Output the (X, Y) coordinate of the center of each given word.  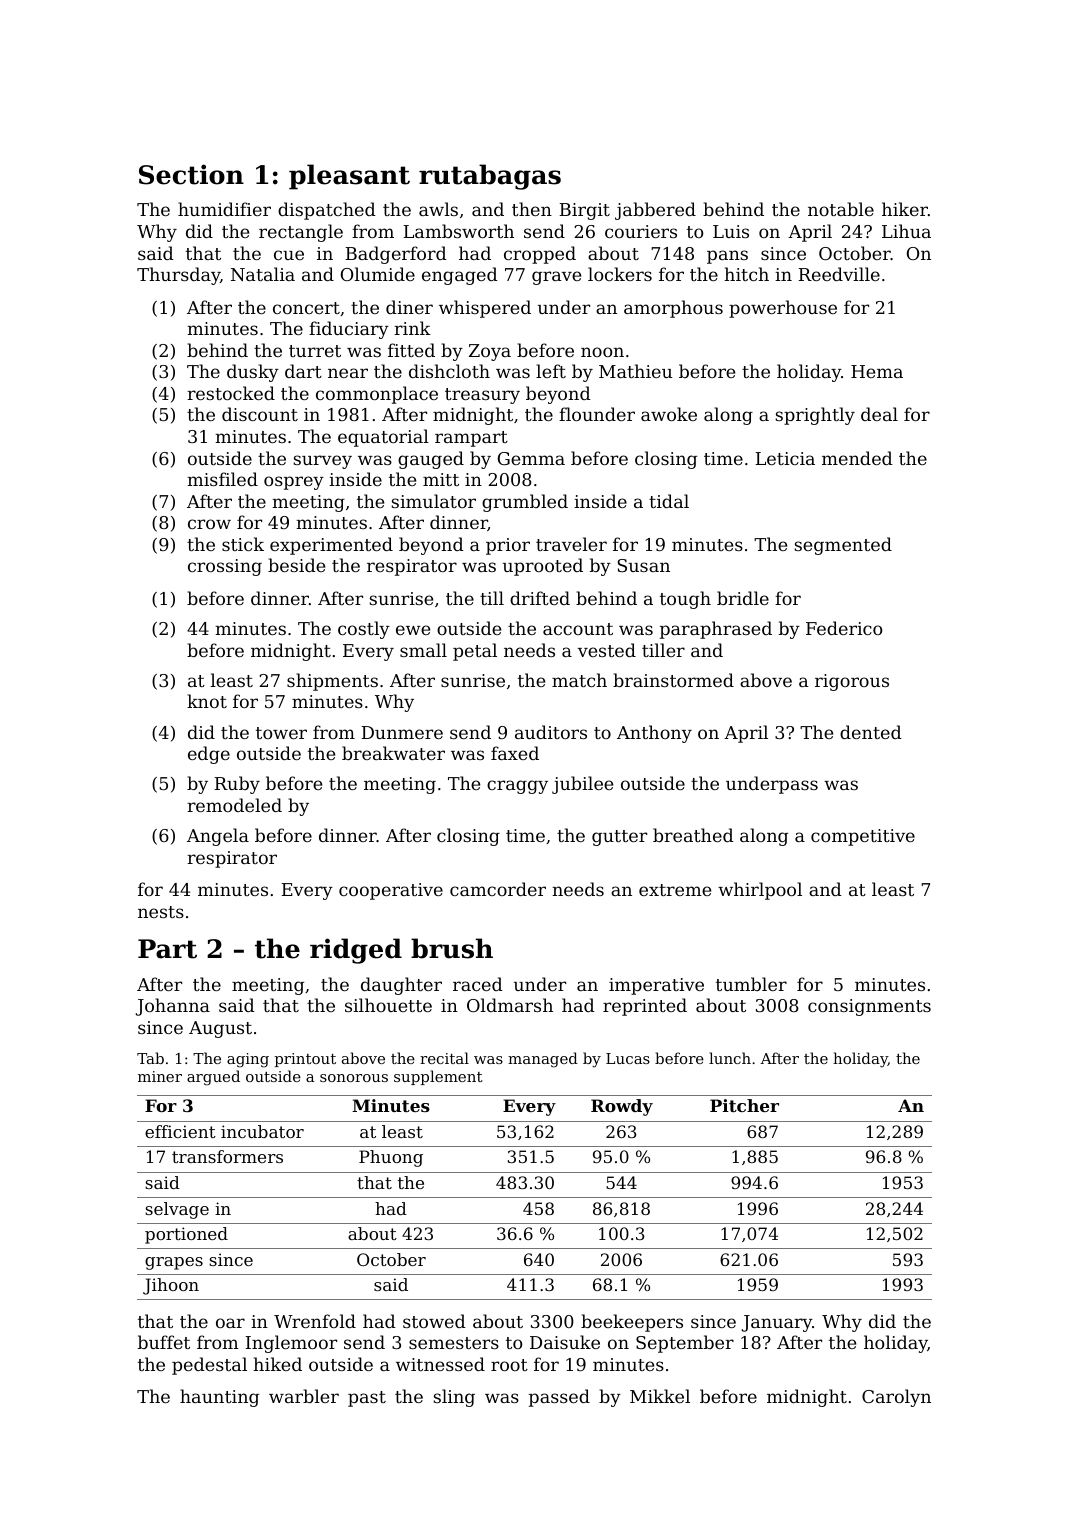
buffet (164, 1342)
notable (841, 209)
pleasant (349, 177)
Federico (844, 628)
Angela (218, 837)
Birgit (585, 211)
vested (607, 650)
